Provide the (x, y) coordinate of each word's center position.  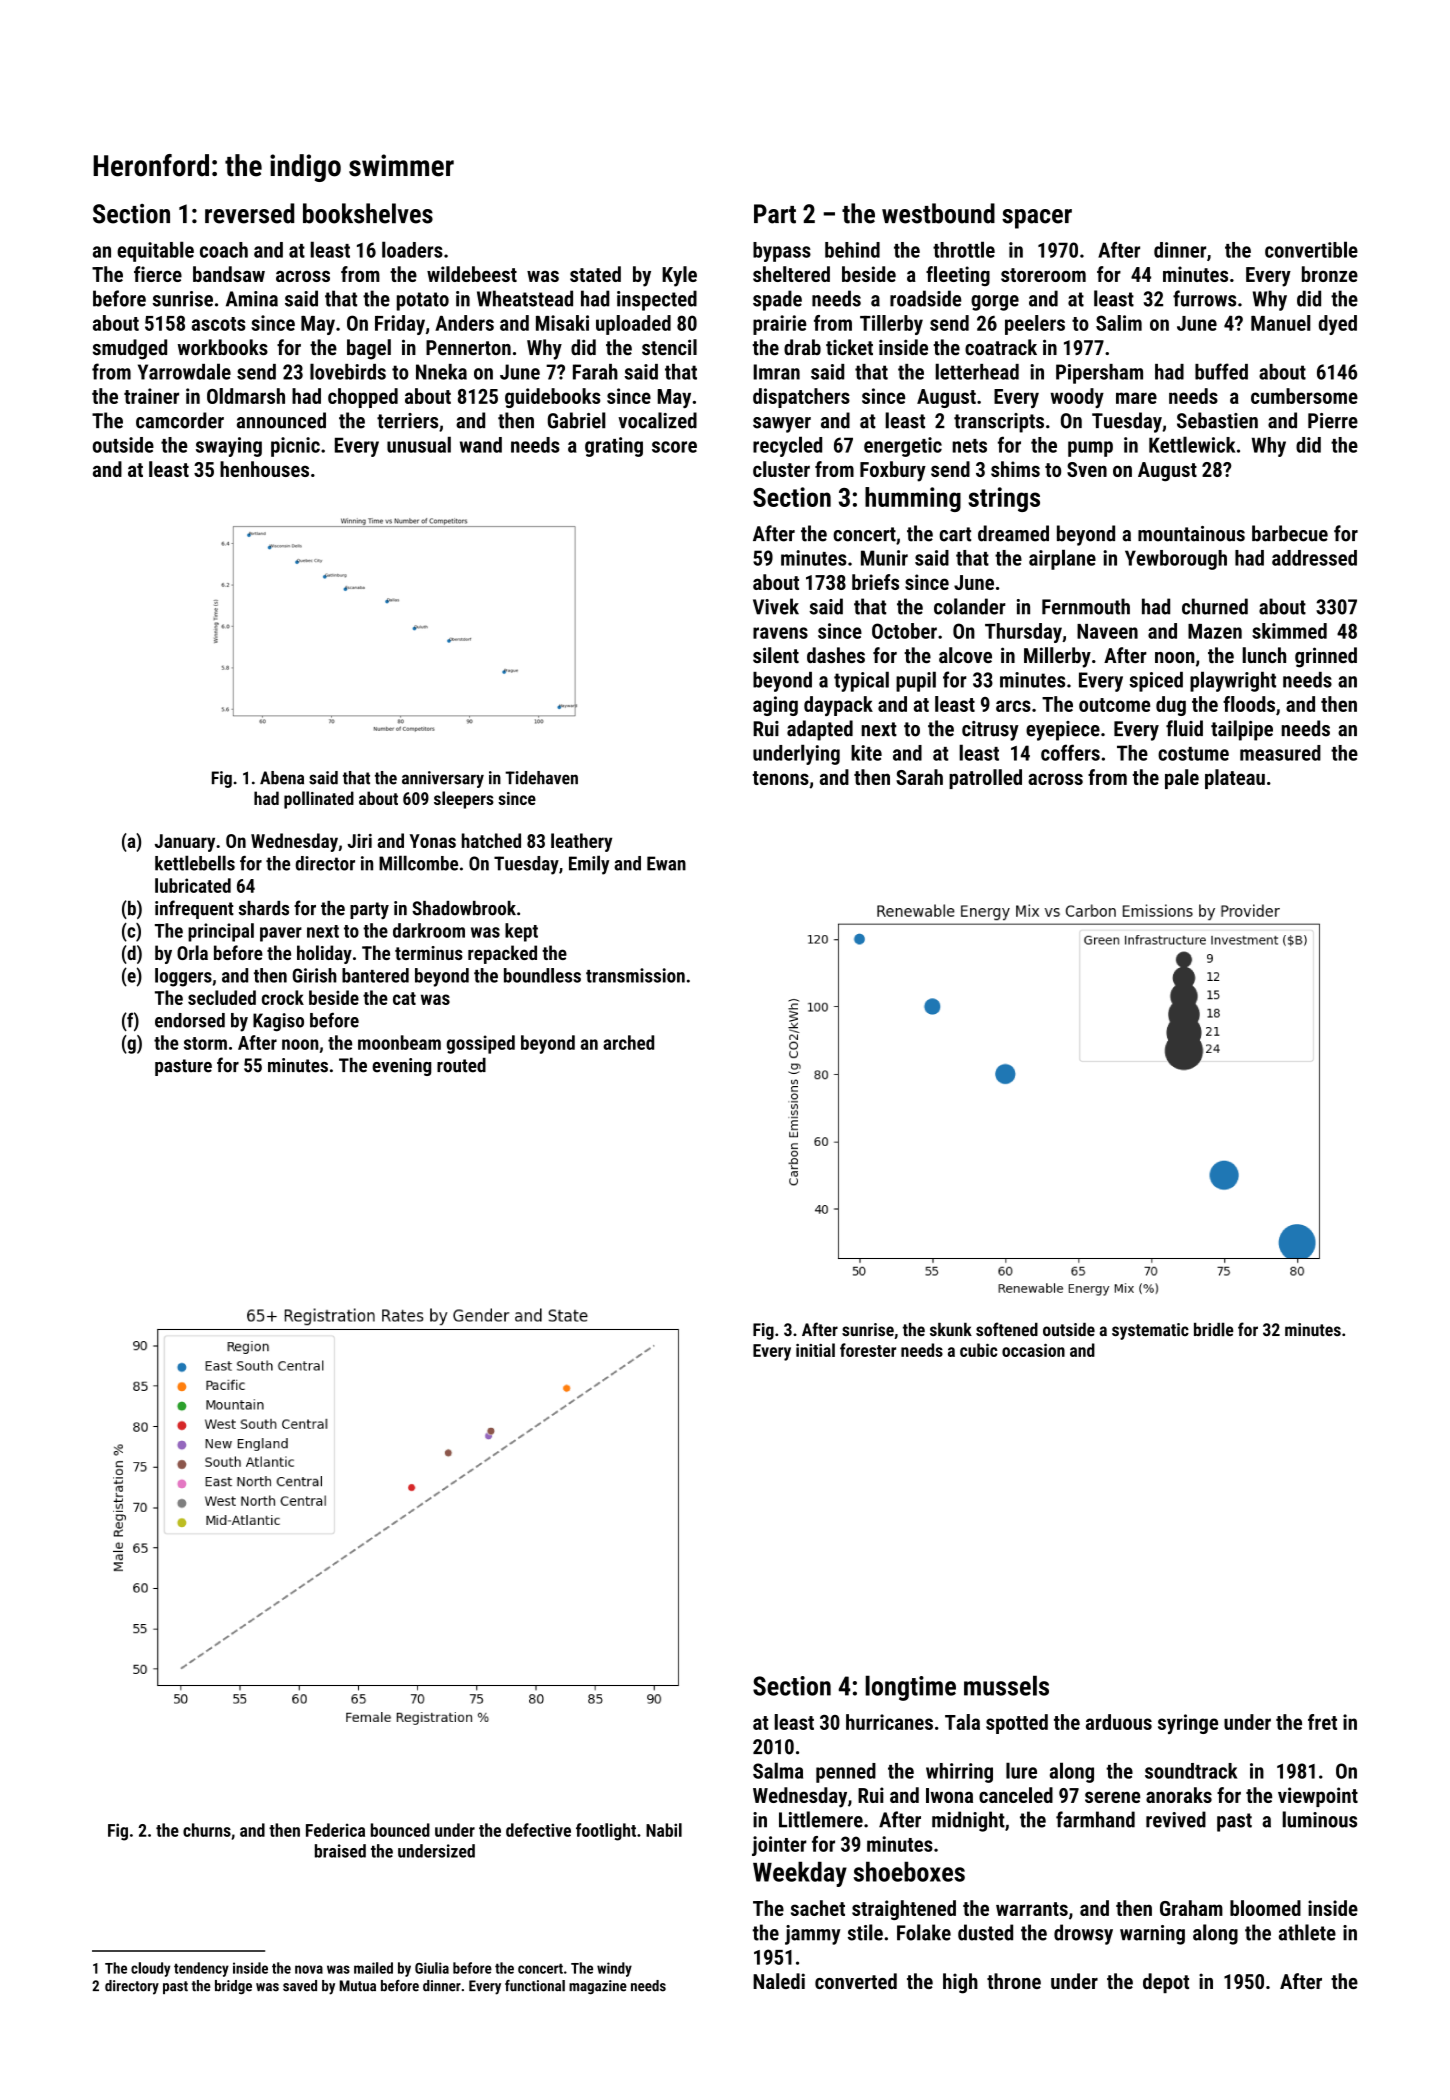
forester (868, 1350)
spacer (1037, 219)
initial (815, 1350)
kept (521, 932)
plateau (1235, 779)
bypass (782, 252)
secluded (222, 997)
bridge (233, 1987)
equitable (155, 251)
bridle (1213, 1329)
